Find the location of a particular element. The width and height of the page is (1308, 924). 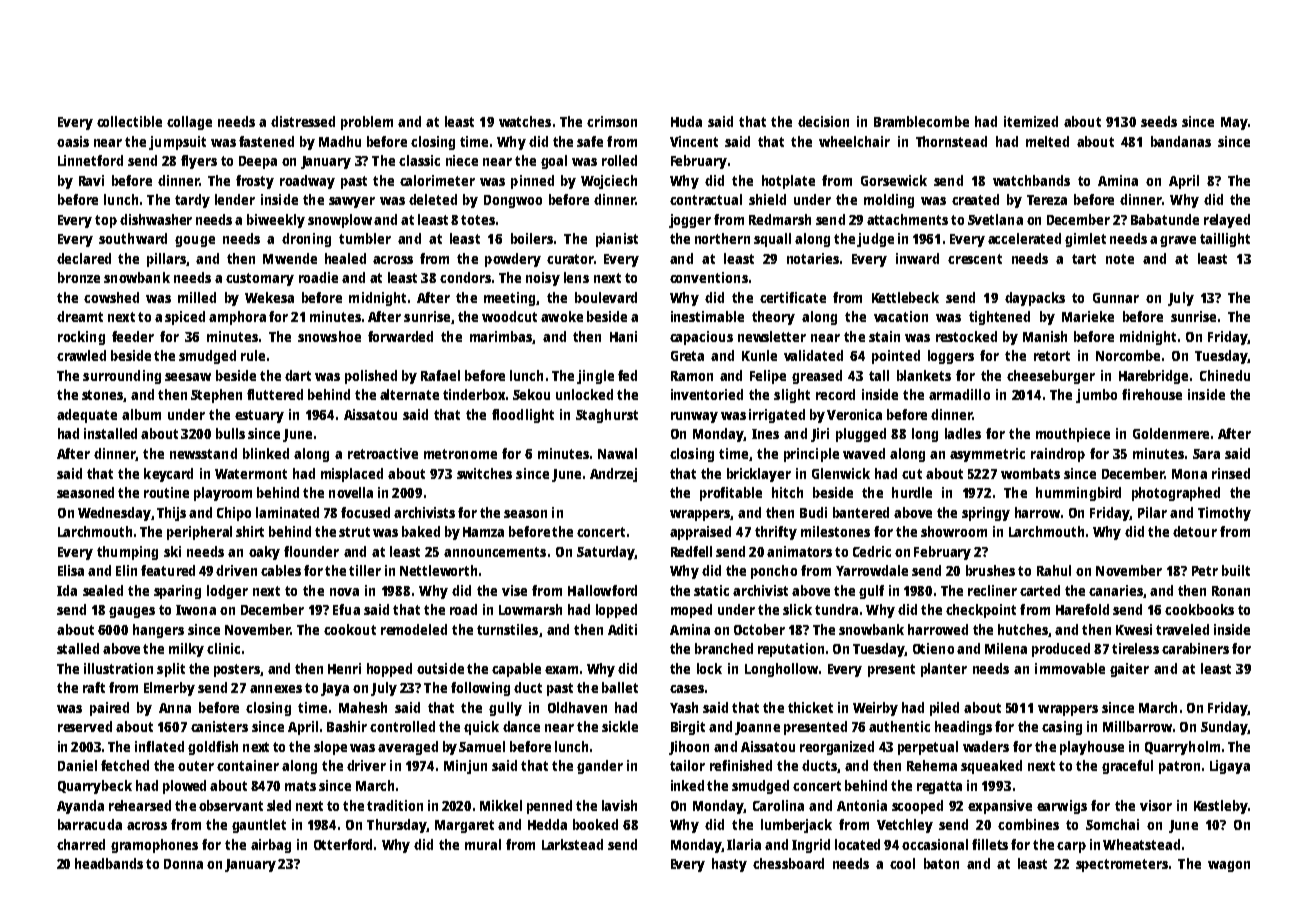

safe is located at coordinates (590, 141).
